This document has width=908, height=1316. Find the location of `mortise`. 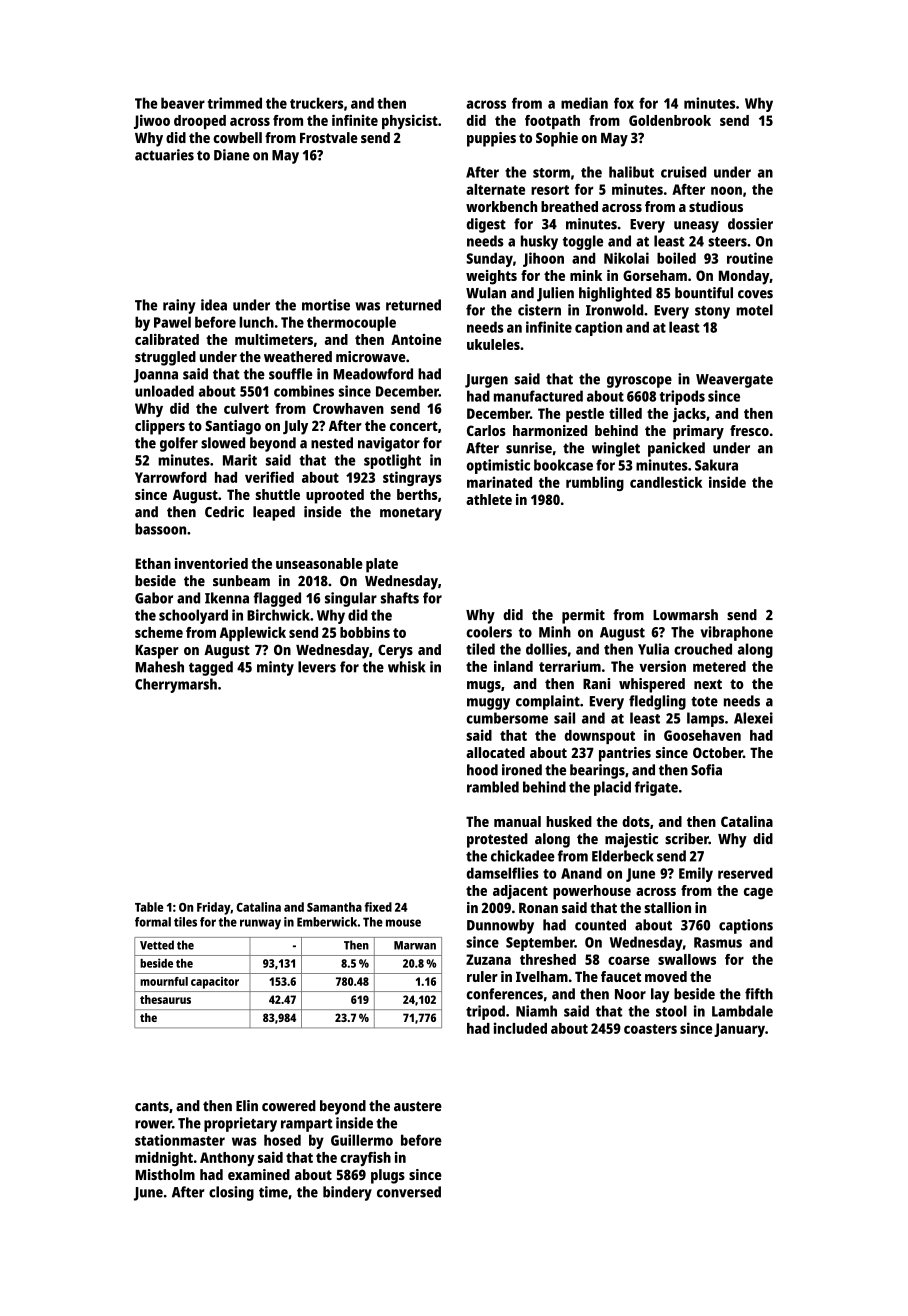

mortise is located at coordinates (326, 305).
